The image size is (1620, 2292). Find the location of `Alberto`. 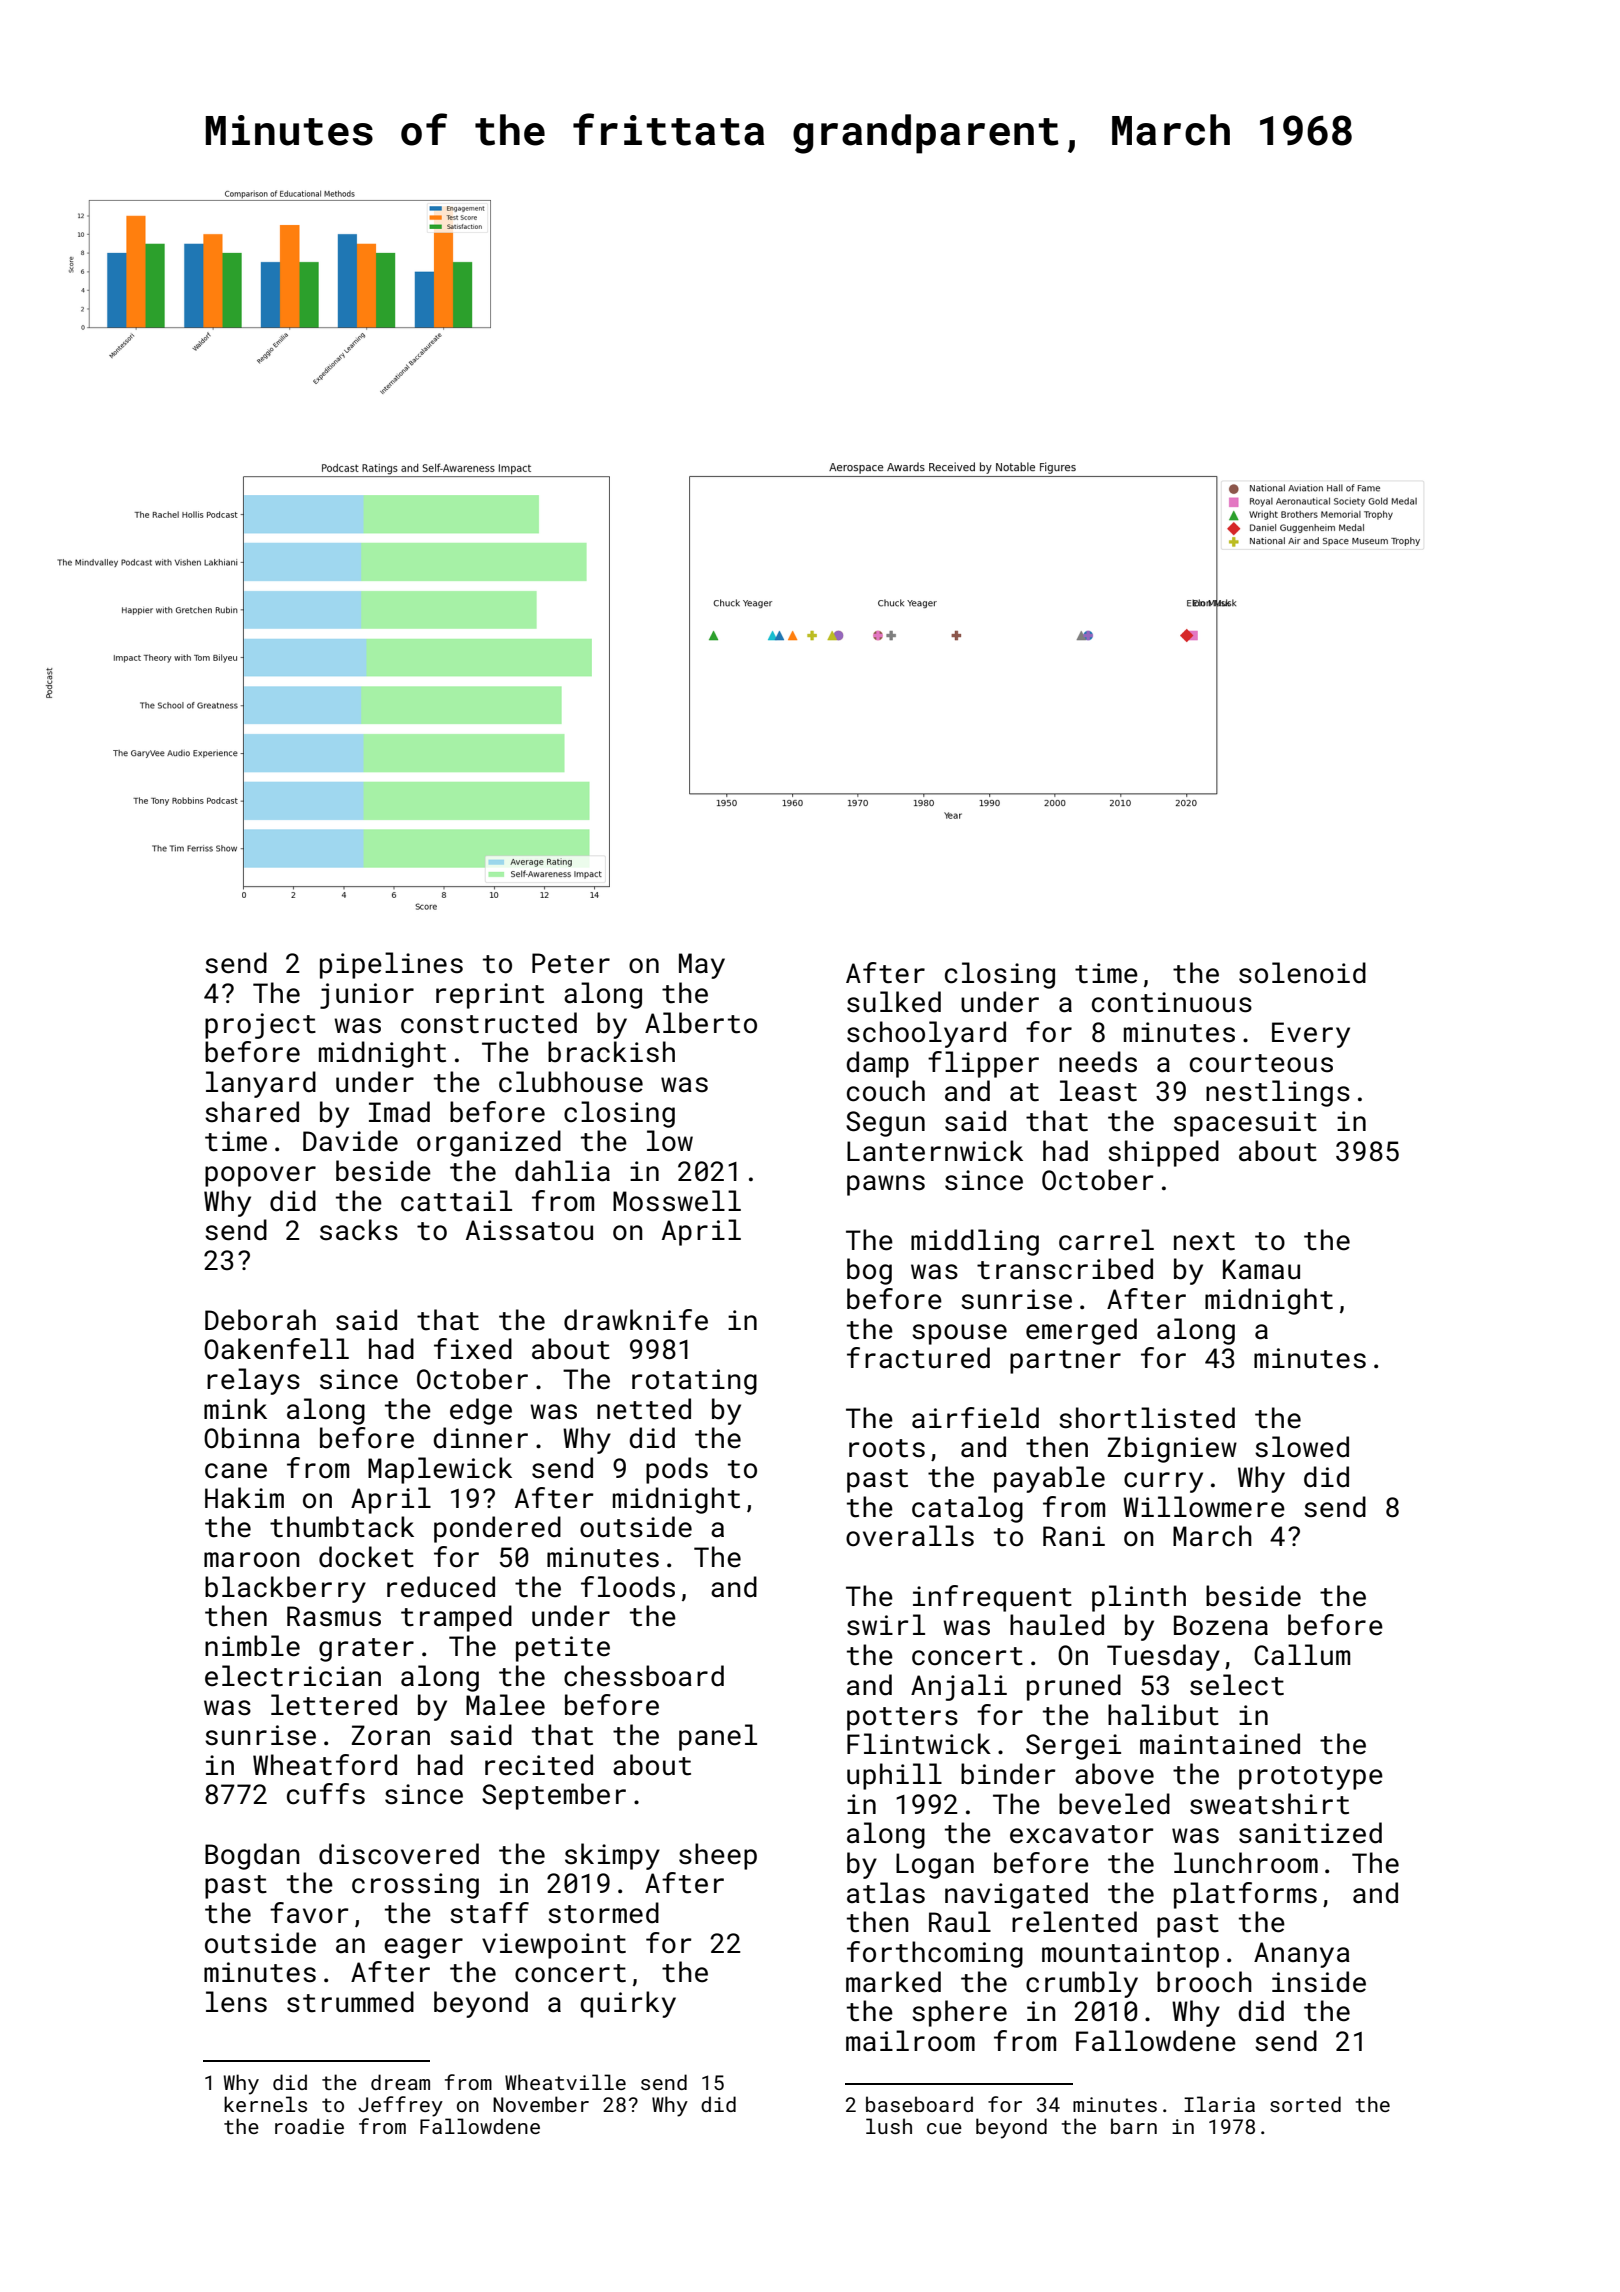

Alberto is located at coordinates (701, 1023).
